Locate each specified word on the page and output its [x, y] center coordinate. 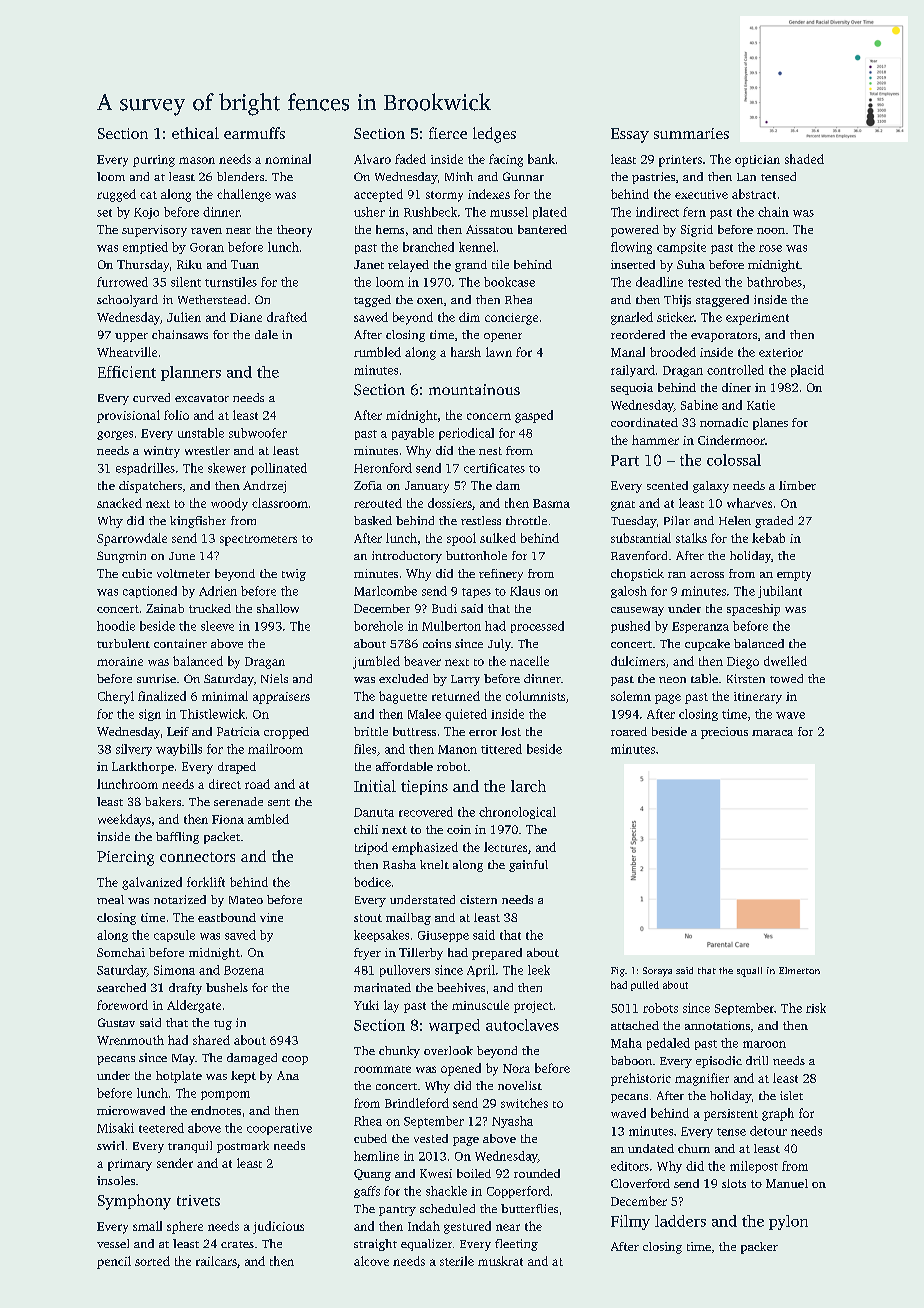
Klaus [525, 591]
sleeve [217, 626]
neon [672, 680]
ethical [195, 133]
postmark [243, 1147]
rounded [537, 1173]
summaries [691, 133]
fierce [448, 133]
